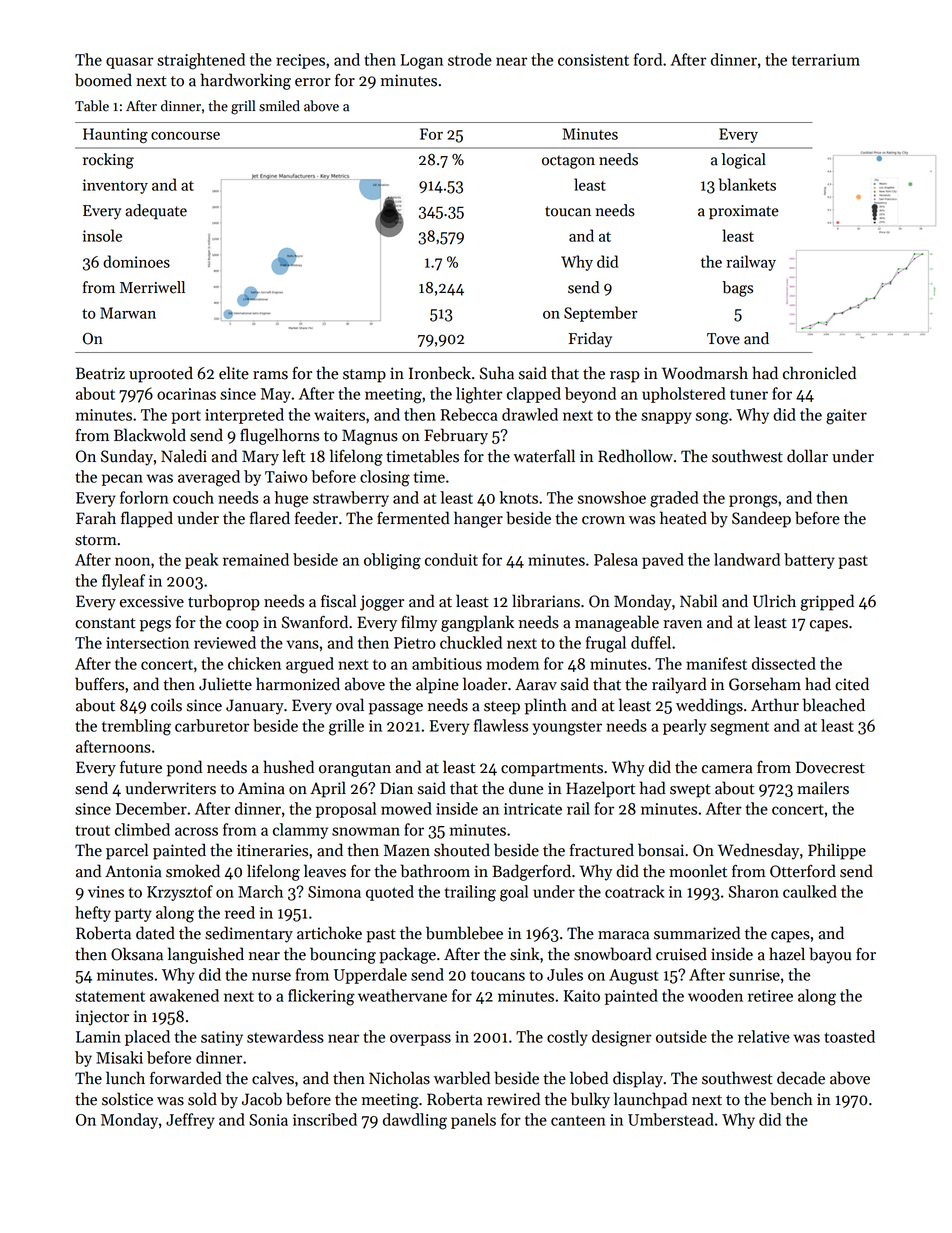  Describe the element at coordinates (546, 601) in the screenshot. I see `librarians` at that location.
